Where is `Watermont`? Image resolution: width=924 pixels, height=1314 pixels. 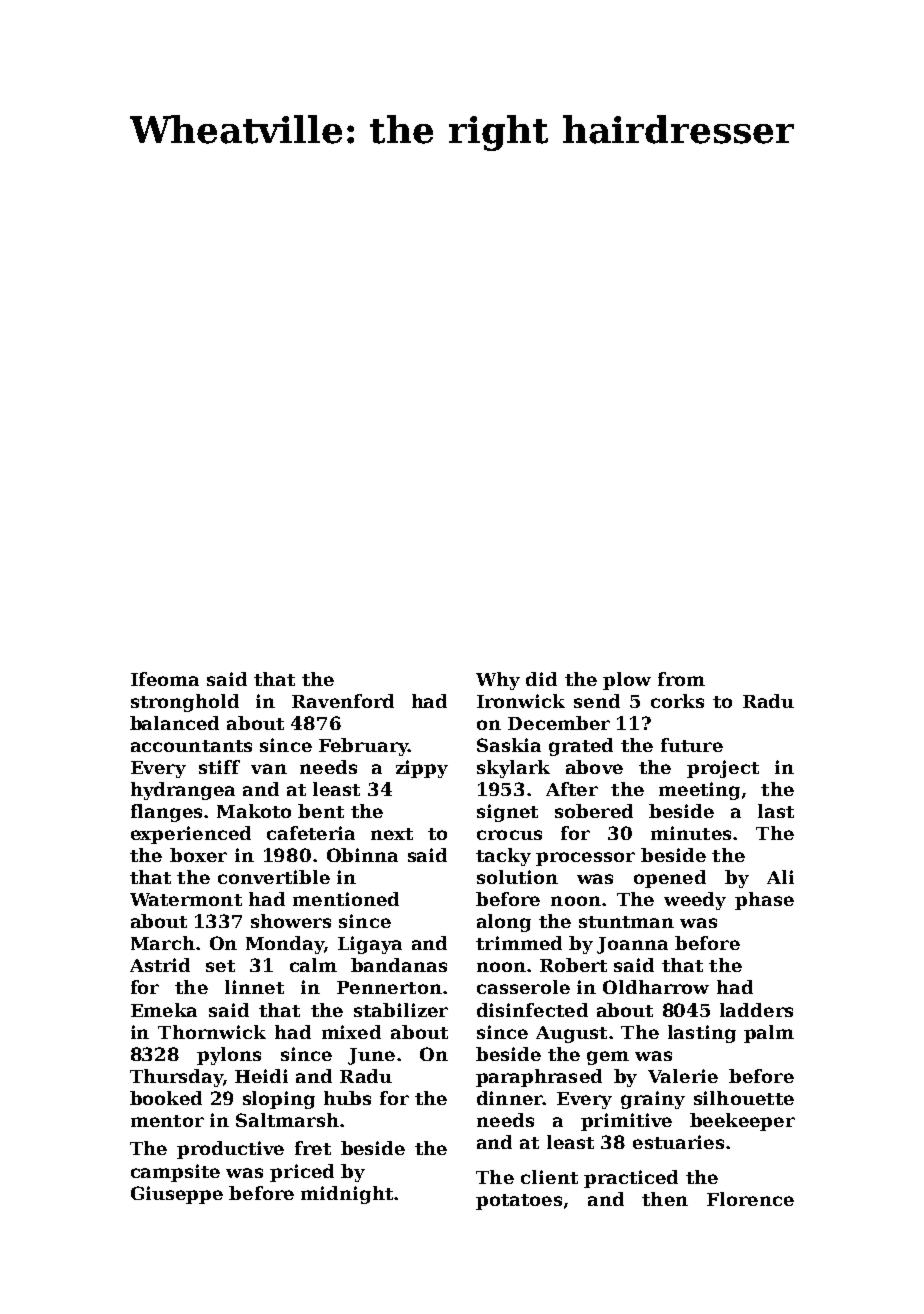
Watermont is located at coordinates (186, 899).
